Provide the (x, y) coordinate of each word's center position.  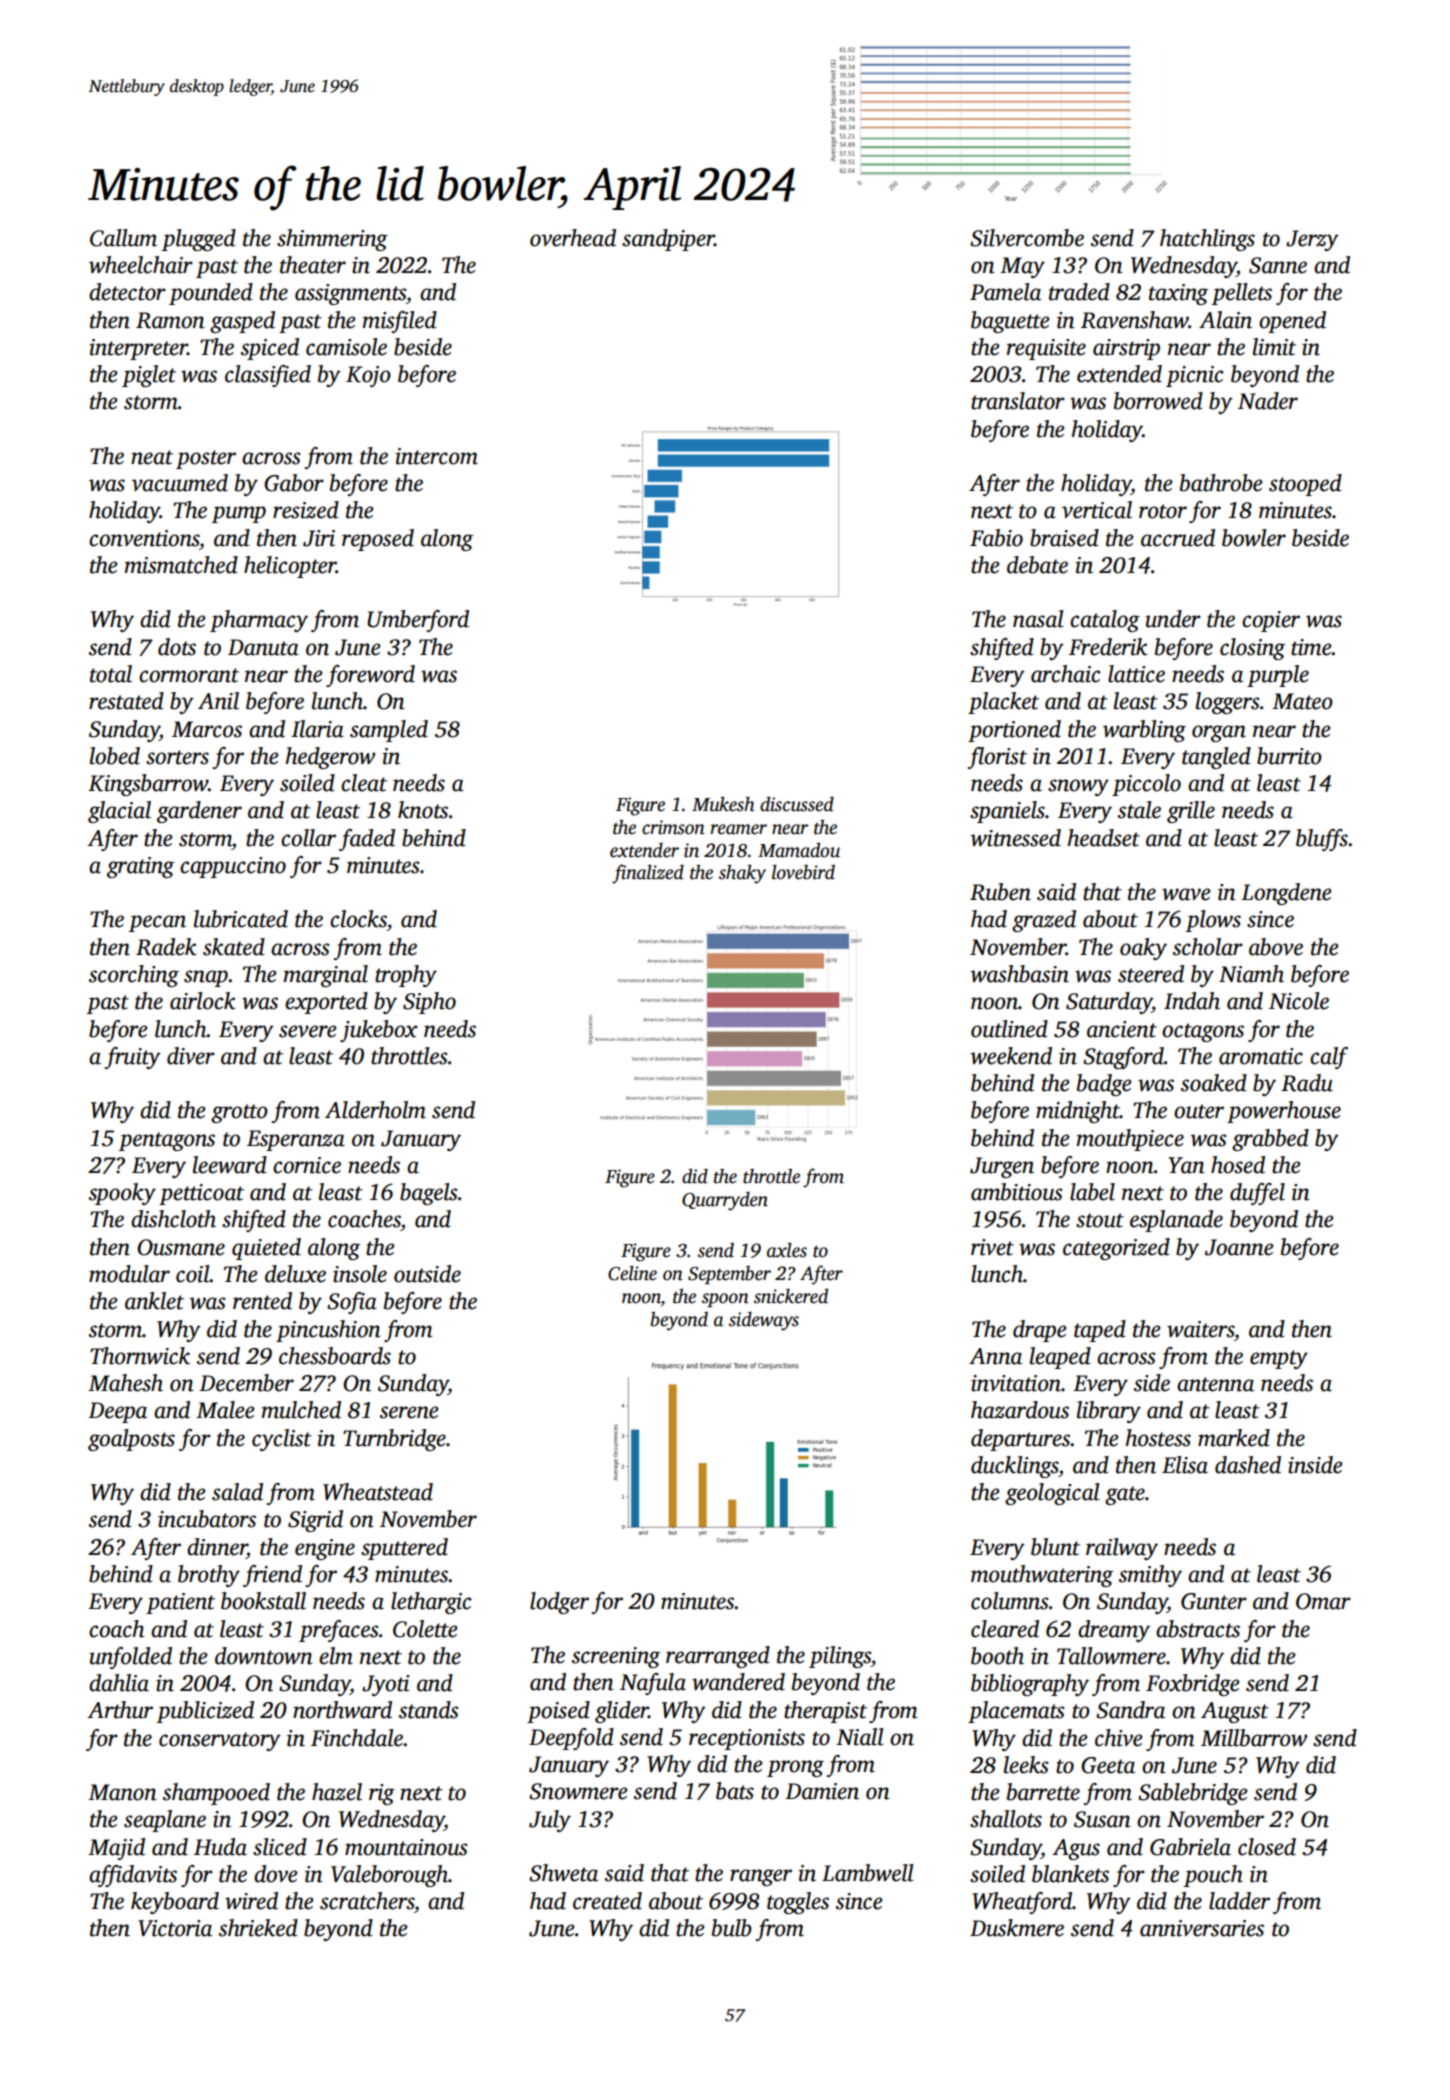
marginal (326, 976)
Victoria (175, 1928)
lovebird (803, 872)
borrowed (1158, 401)
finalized (648, 874)
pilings (840, 1657)
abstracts (1198, 1629)
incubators (207, 1519)
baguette (1010, 322)
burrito (1289, 756)
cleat (364, 783)
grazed (1044, 921)
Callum (123, 238)
